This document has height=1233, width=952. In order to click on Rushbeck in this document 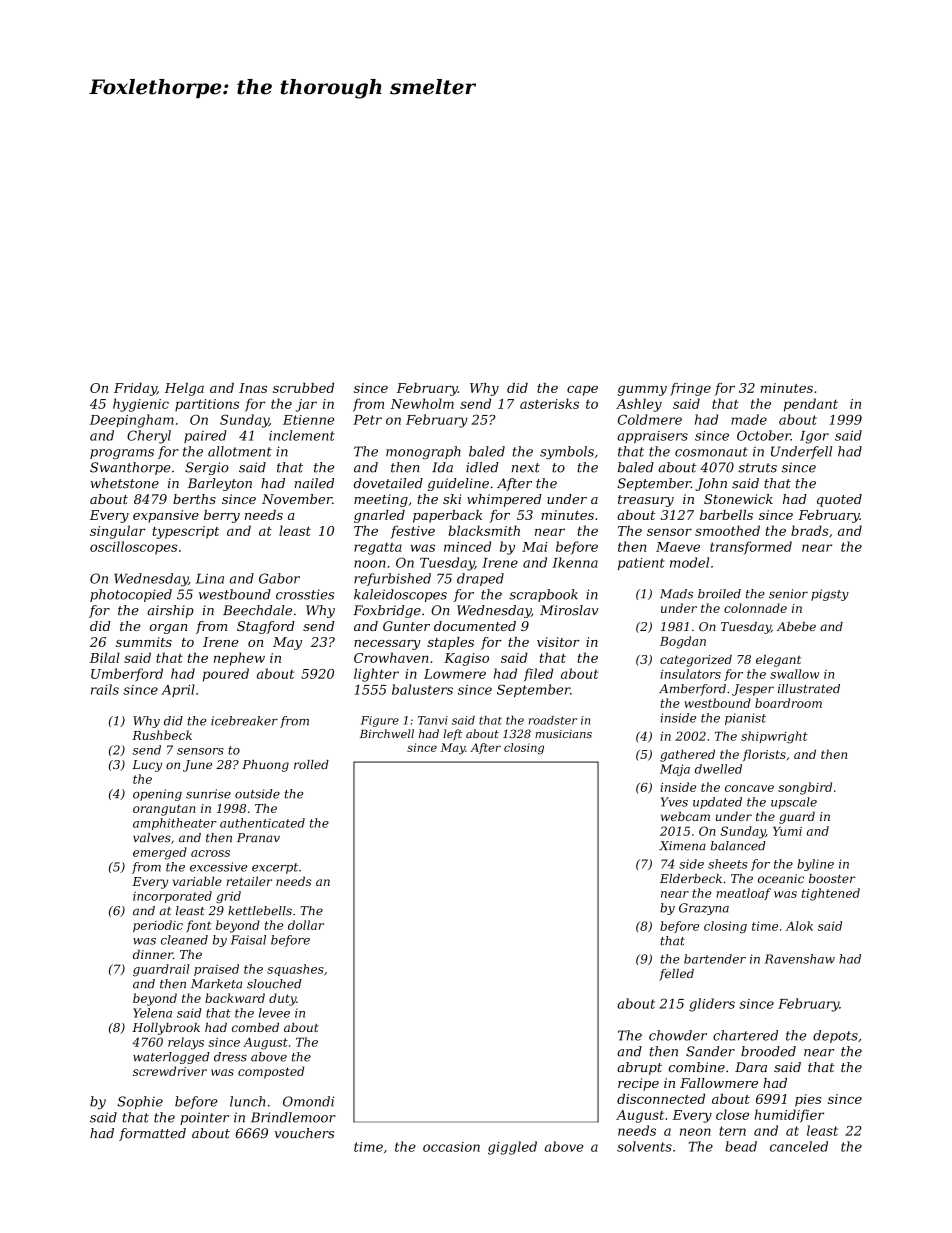, I will do `click(162, 735)`.
